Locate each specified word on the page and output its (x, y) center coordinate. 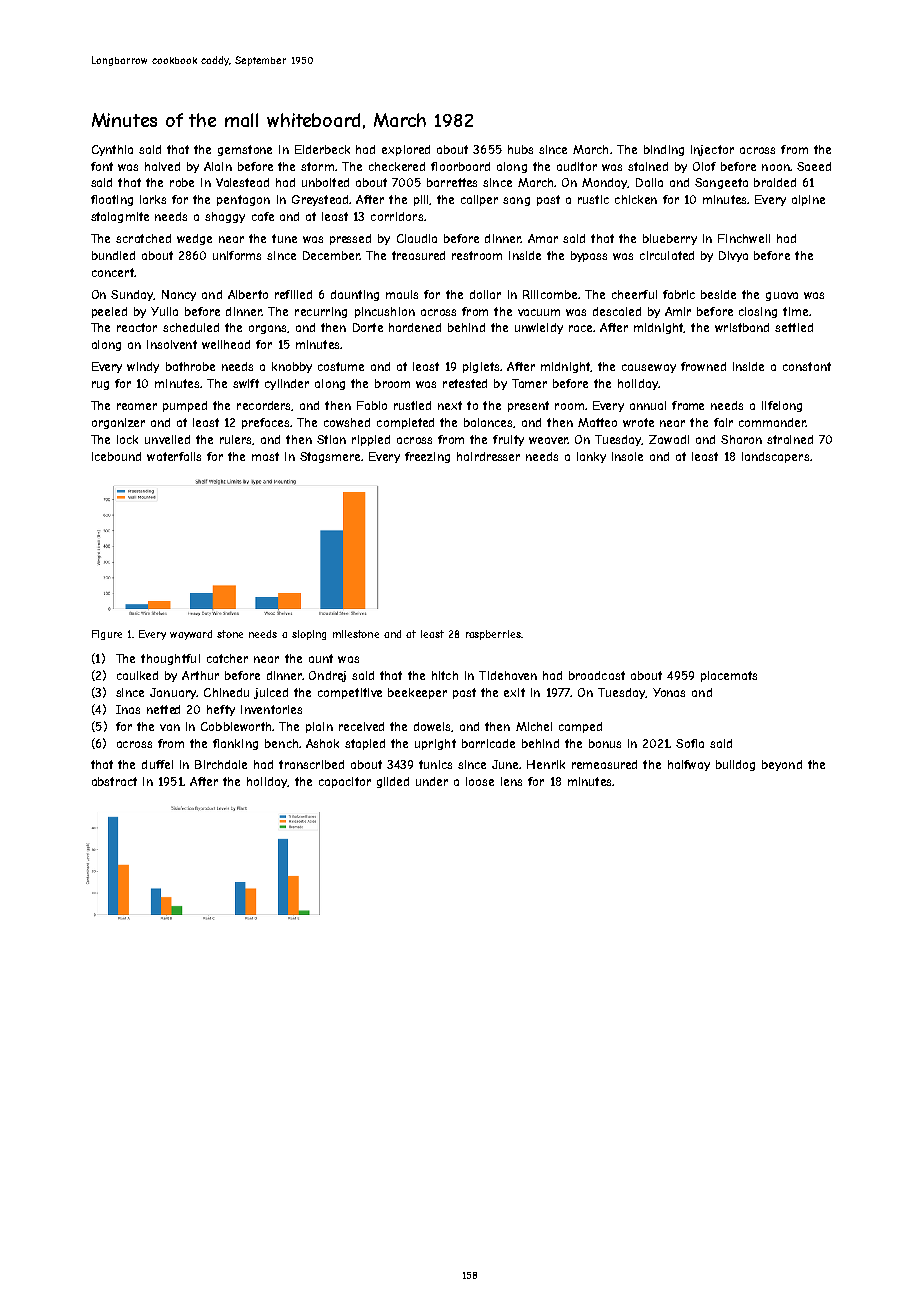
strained (790, 439)
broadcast (597, 675)
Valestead (242, 182)
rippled (371, 440)
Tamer (529, 383)
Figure (107, 635)
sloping (309, 635)
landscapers (775, 457)
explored (406, 150)
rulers (236, 440)
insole (627, 456)
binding (664, 150)
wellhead (226, 344)
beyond (782, 765)
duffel (157, 764)
